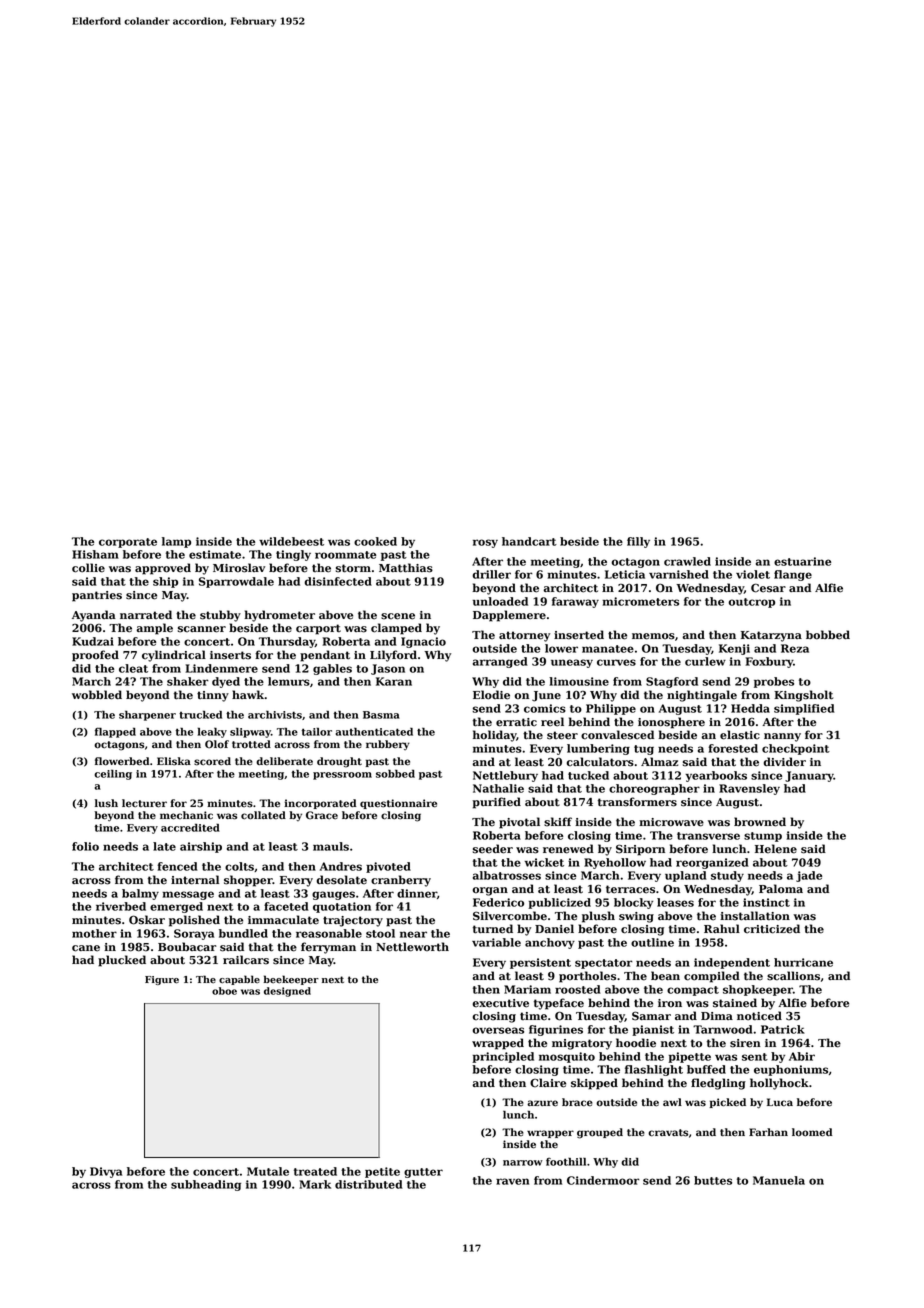  Describe the element at coordinates (802, 1056) in the image. I see `Abir` at that location.
